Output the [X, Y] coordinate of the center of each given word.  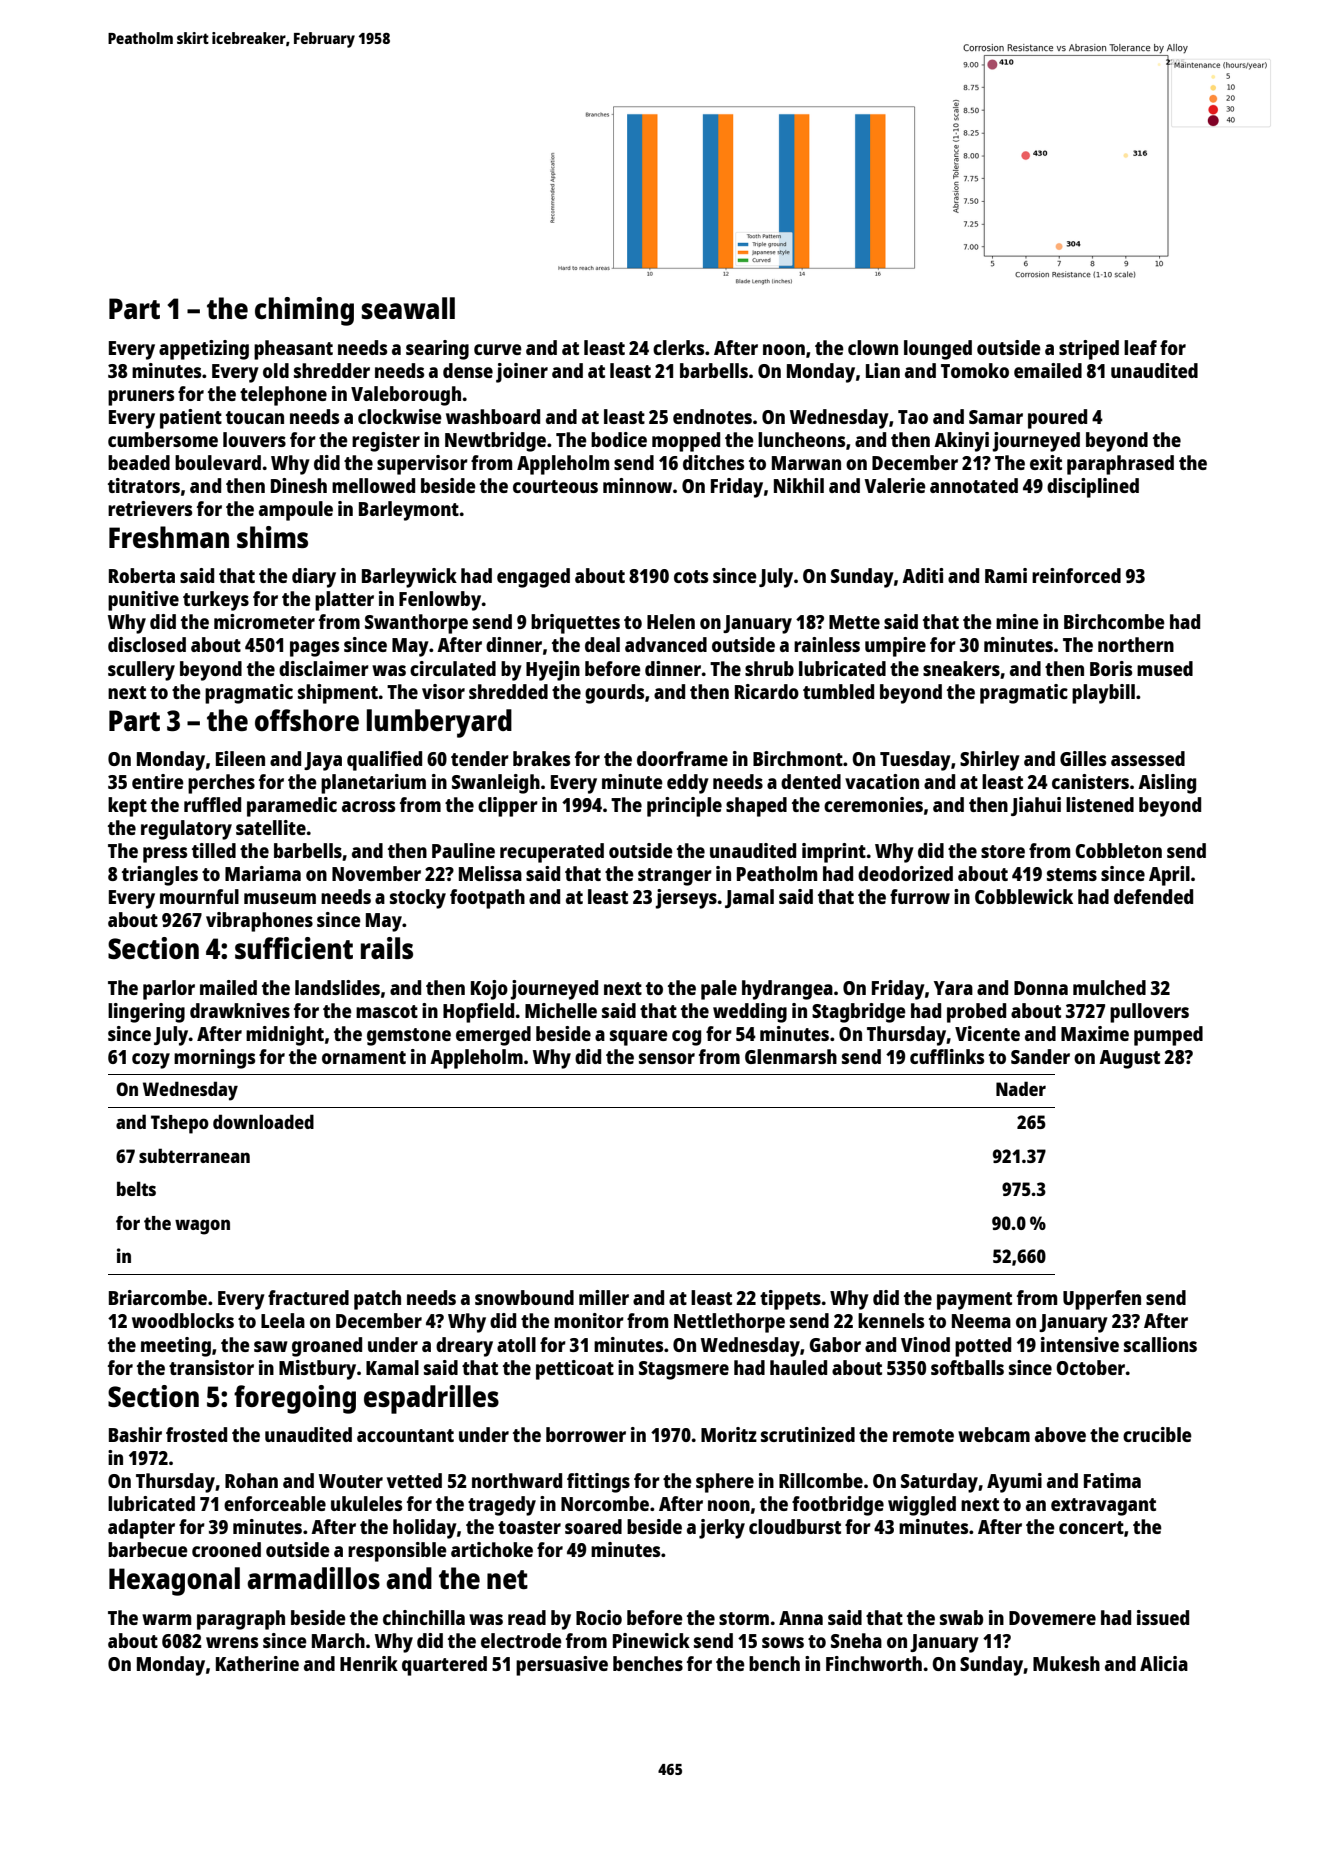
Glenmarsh [791, 1056]
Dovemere [1052, 1618]
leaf [1140, 347]
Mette [854, 622]
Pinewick [651, 1640]
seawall [408, 308]
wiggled [922, 1506]
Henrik [369, 1663]
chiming [304, 311]
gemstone [409, 1037]
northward [517, 1480]
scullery [141, 671]
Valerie [895, 485]
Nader [1021, 1088]
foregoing [295, 1399]
